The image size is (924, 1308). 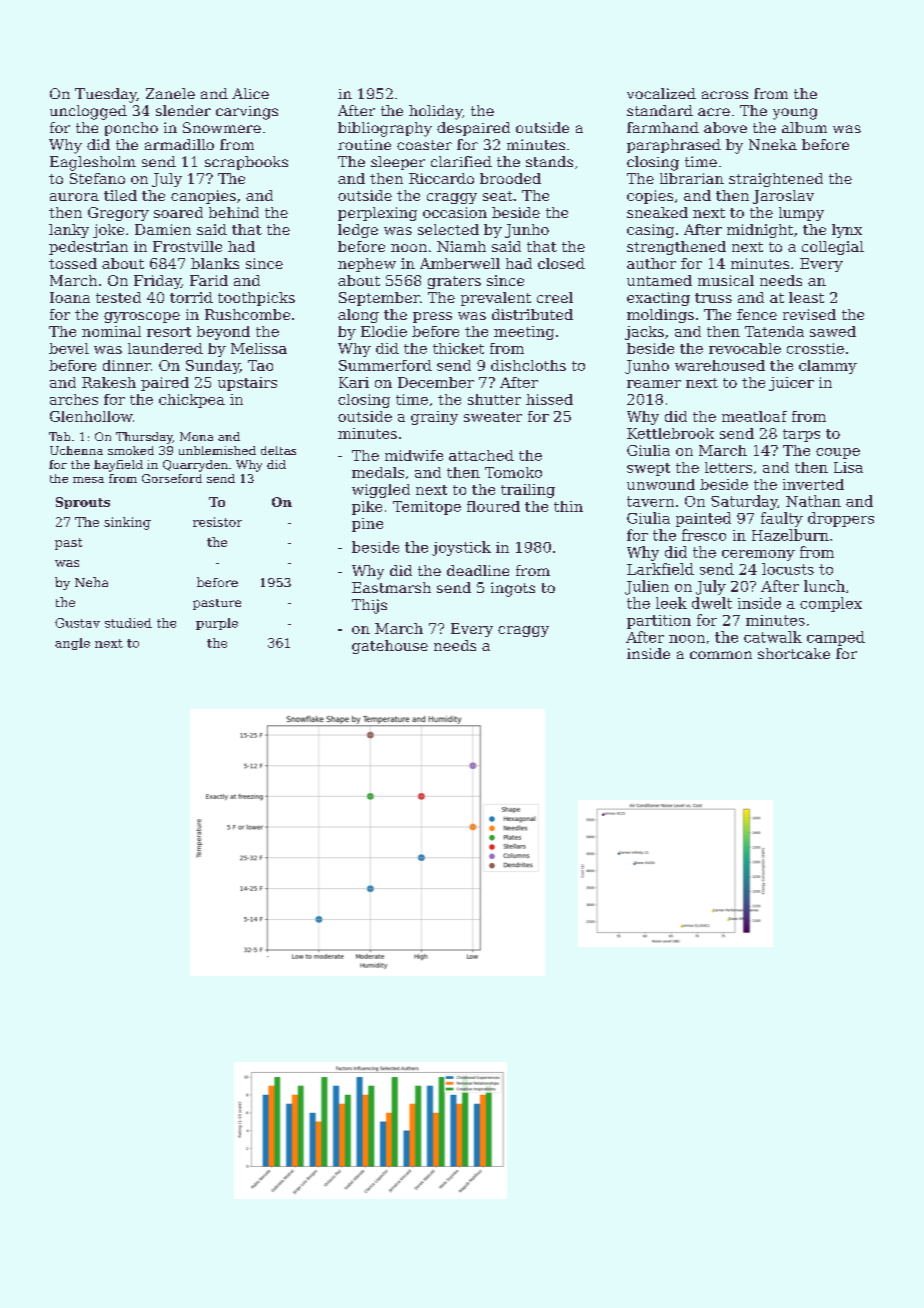 I want to click on purple, so click(x=217, y=624).
